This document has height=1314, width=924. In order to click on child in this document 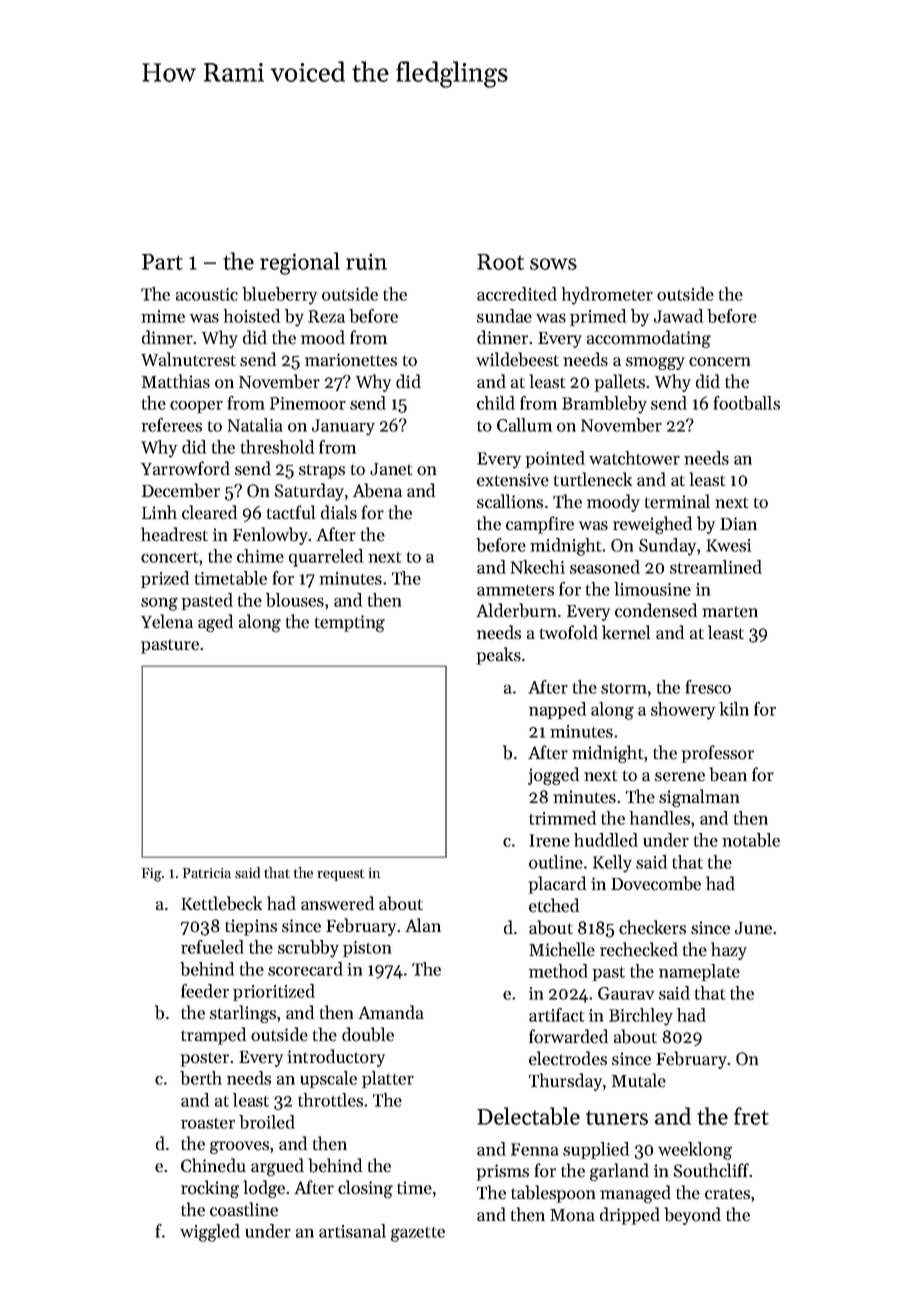, I will do `click(496, 403)`.
